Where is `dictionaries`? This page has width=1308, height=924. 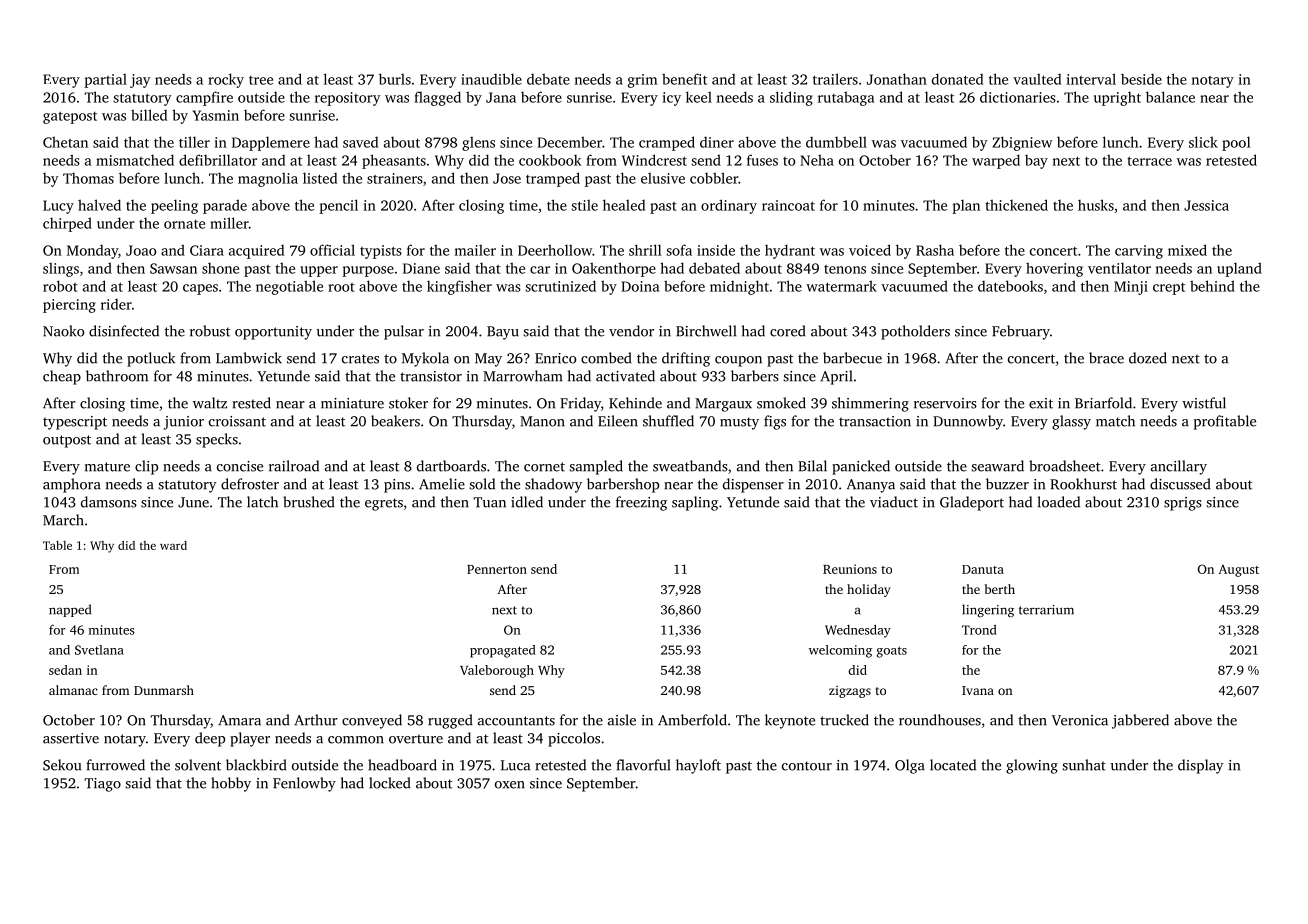
dictionaries is located at coordinates (1018, 97).
